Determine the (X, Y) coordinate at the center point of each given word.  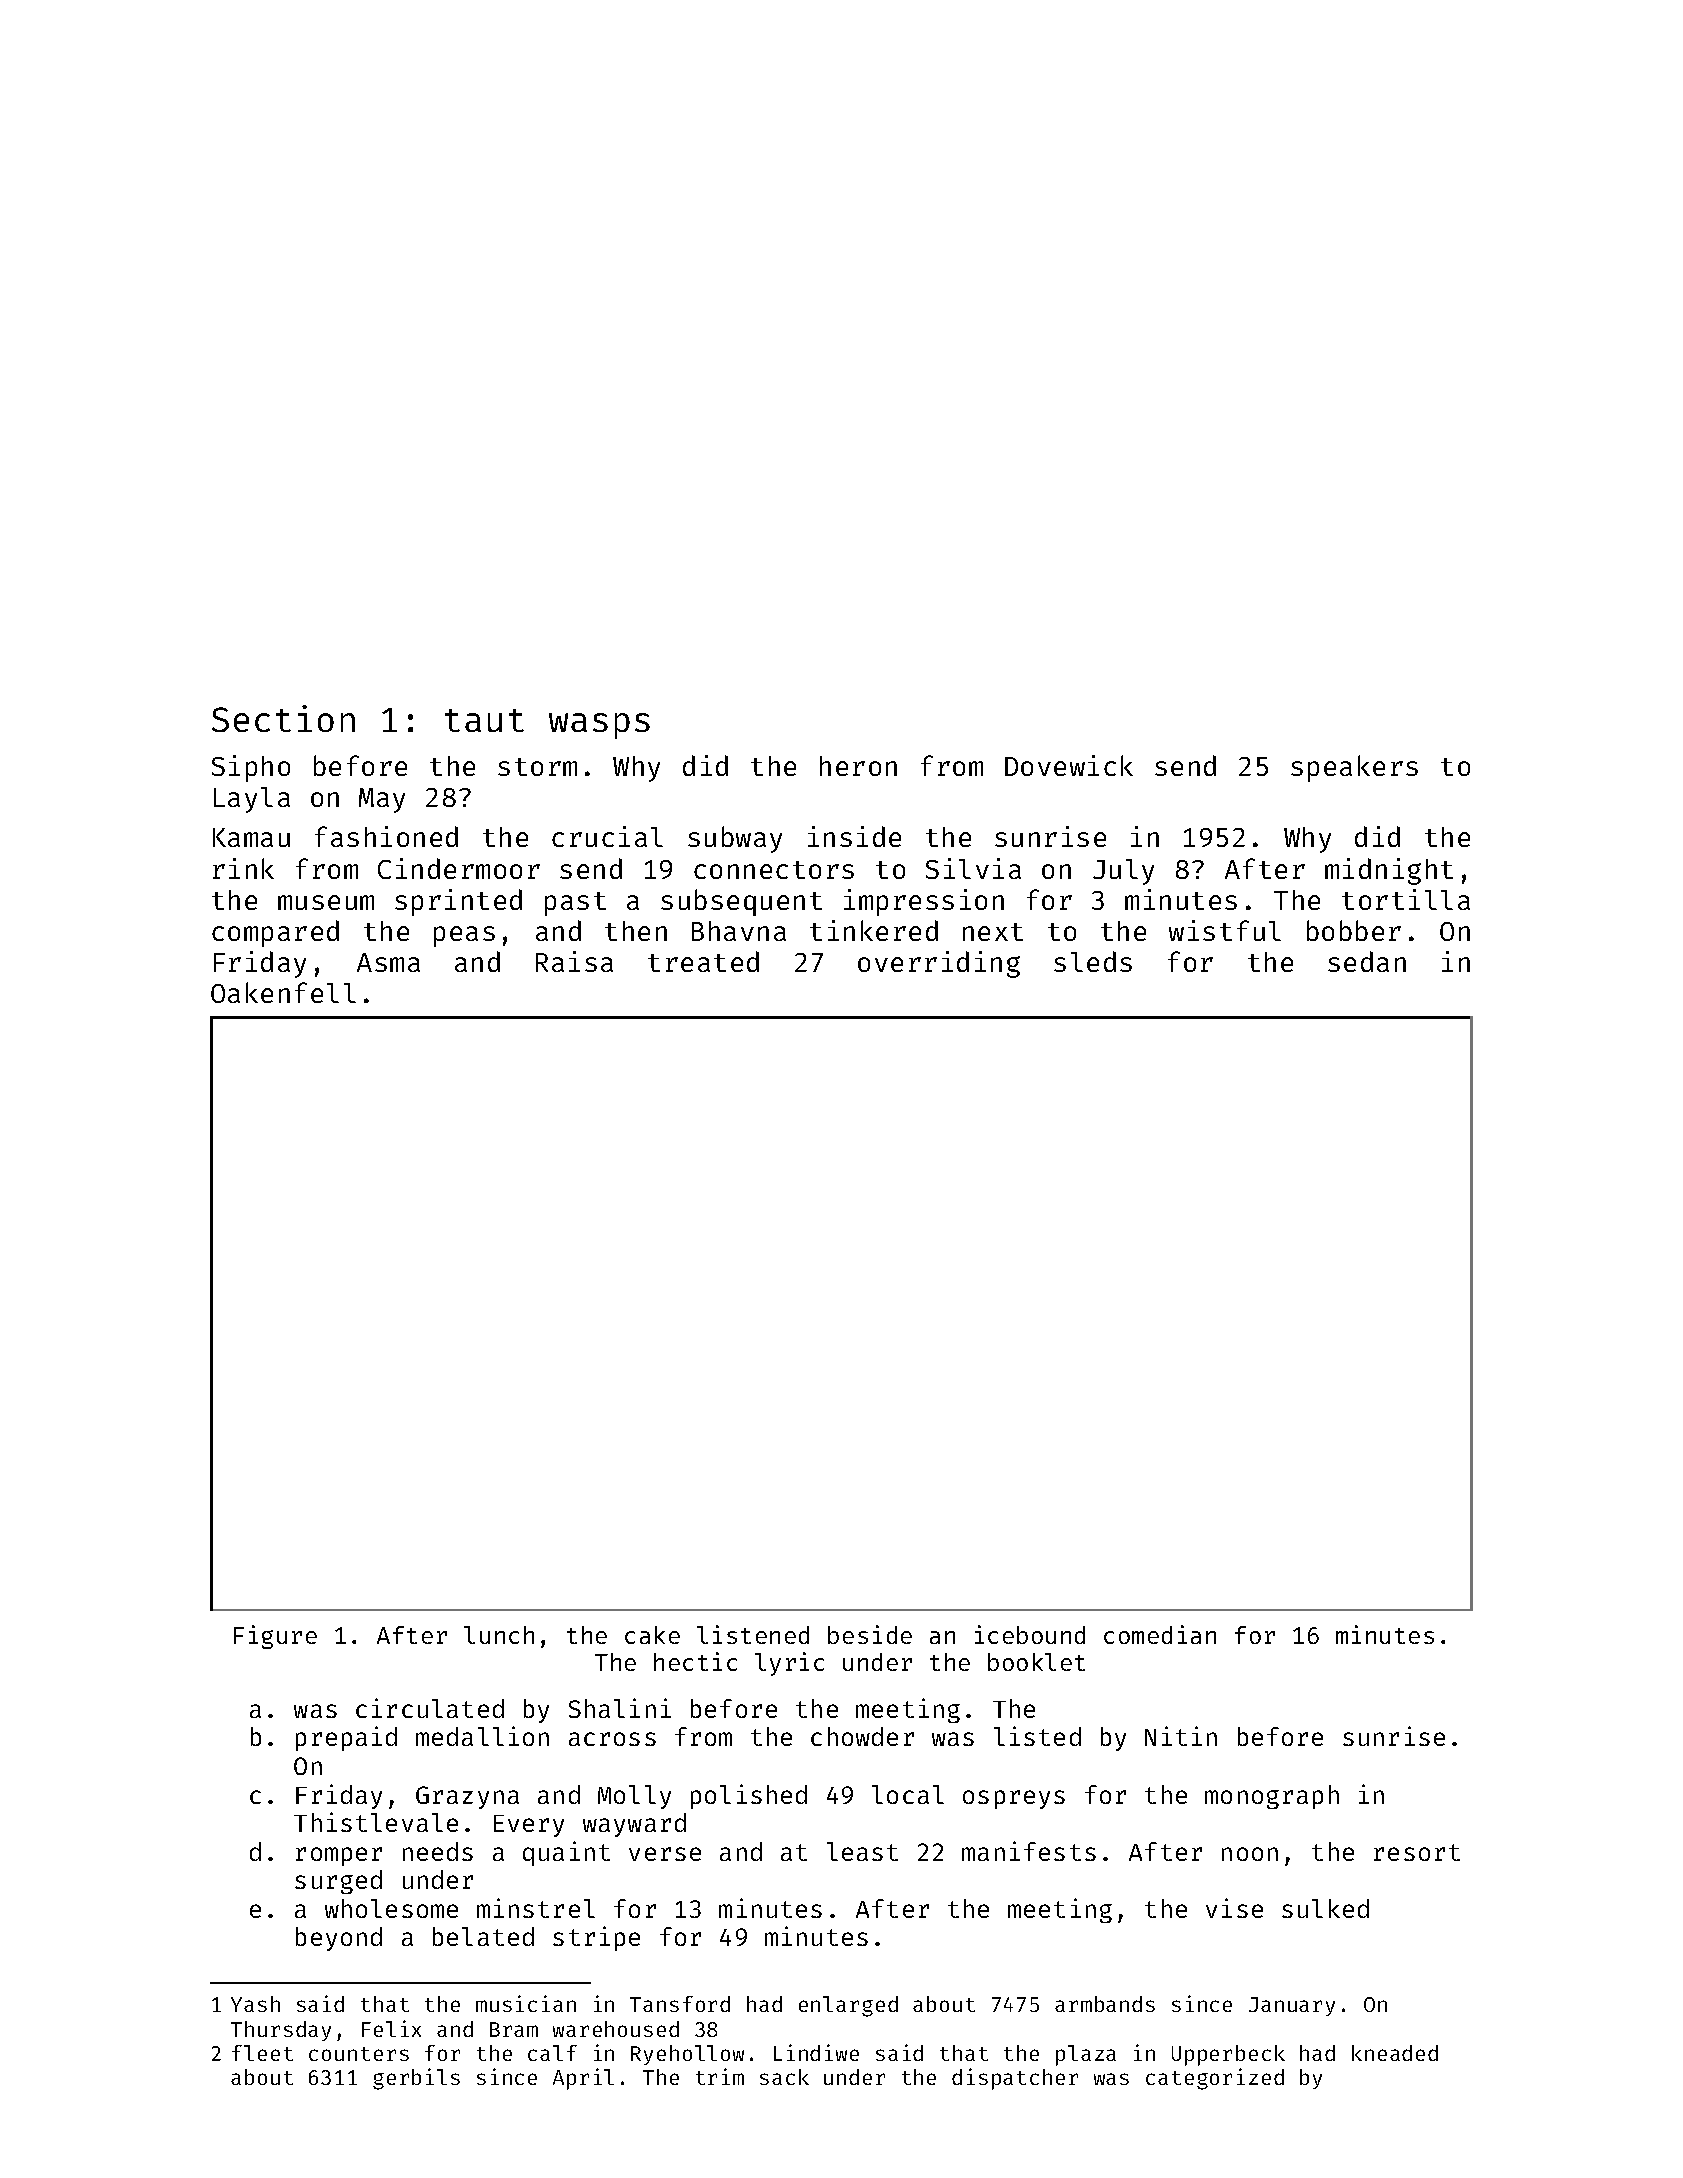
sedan (1367, 961)
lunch (499, 1635)
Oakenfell (283, 992)
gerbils (416, 2079)
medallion (482, 1736)
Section (283, 718)
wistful (1225, 930)
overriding (939, 964)
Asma (388, 962)
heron (858, 766)
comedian (1160, 1634)
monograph (1272, 1797)
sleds (1093, 961)
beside (870, 1634)
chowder (862, 1736)
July (1123, 872)
